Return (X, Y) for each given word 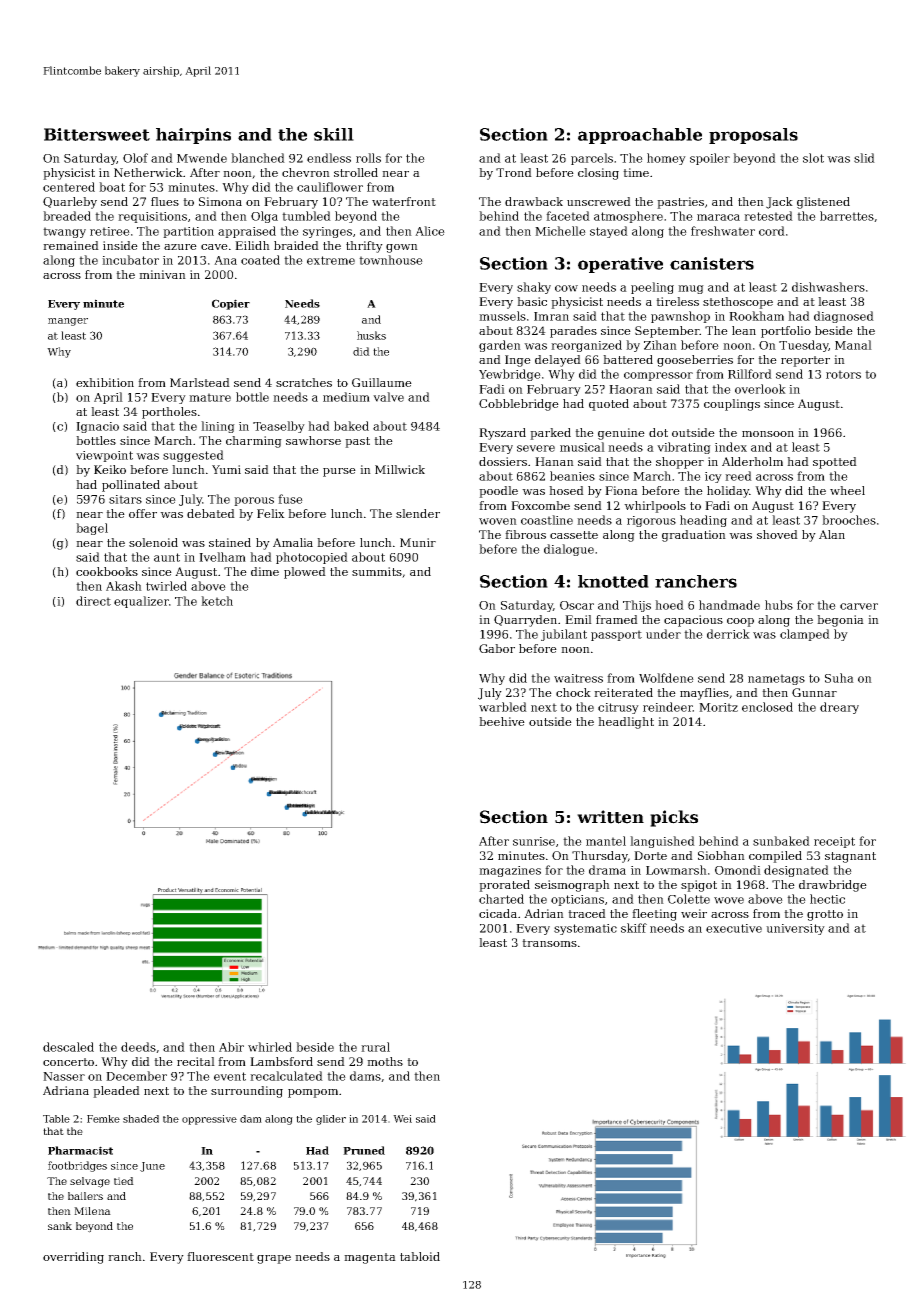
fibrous (525, 534)
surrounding (247, 1092)
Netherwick (148, 172)
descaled (68, 1047)
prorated (504, 886)
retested (768, 216)
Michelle (560, 231)
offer (143, 513)
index (731, 447)
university (795, 929)
